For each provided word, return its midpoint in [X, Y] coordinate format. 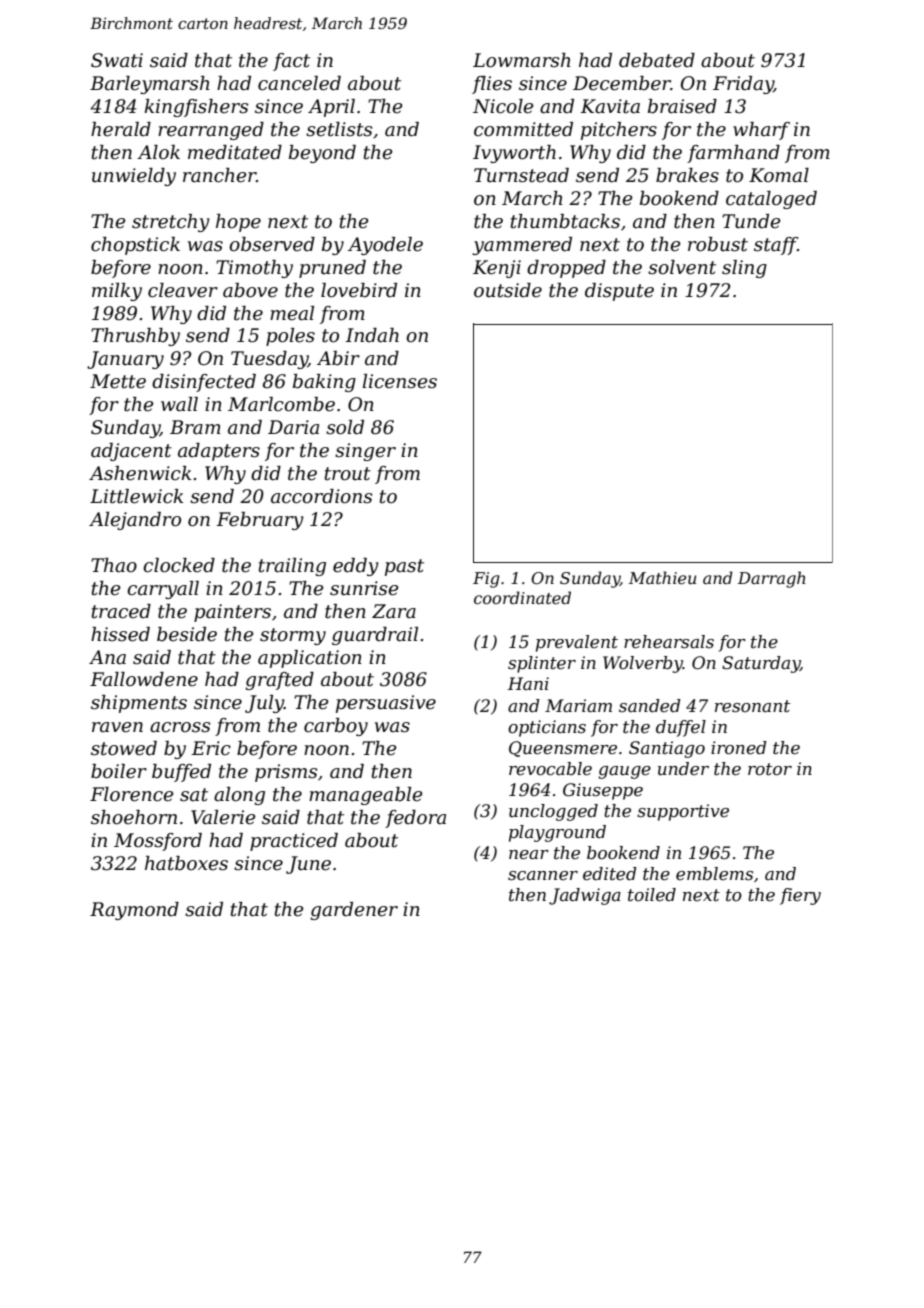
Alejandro [135, 521]
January [125, 360]
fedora [415, 819]
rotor [770, 769]
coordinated [522, 597]
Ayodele [385, 246]
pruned [332, 269]
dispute [619, 292]
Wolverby [643, 664]
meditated [235, 152]
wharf [761, 131]
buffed [181, 773]
